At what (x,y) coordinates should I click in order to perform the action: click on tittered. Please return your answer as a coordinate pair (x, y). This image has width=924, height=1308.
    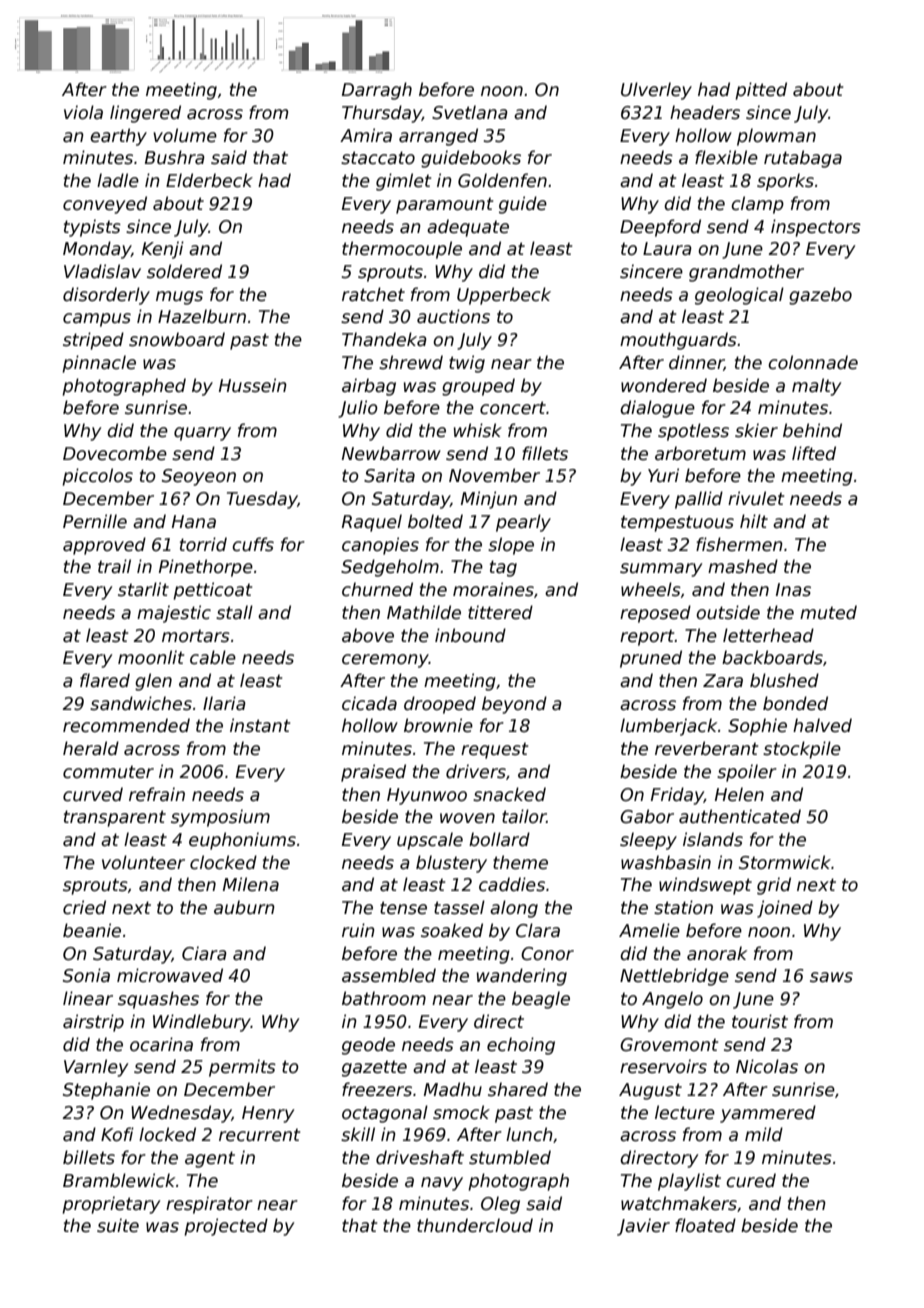
    Looking at the image, I should click on (500, 612).
